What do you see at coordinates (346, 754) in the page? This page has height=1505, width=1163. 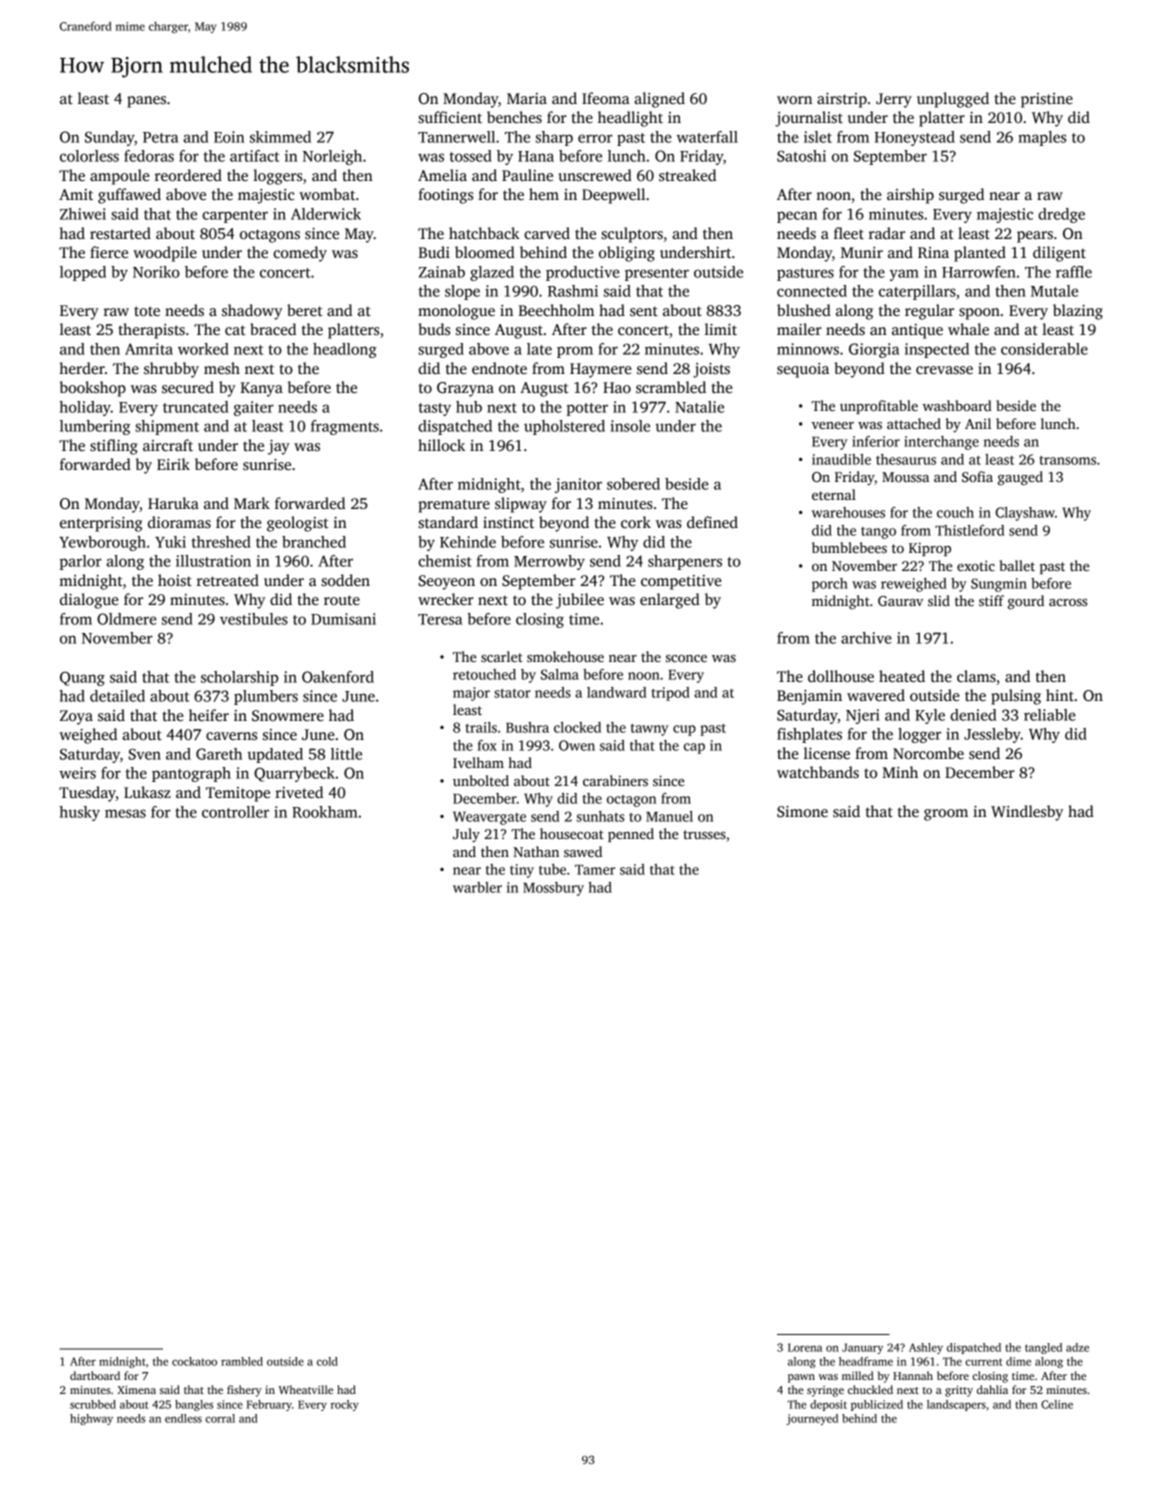 I see `little` at bounding box center [346, 754].
